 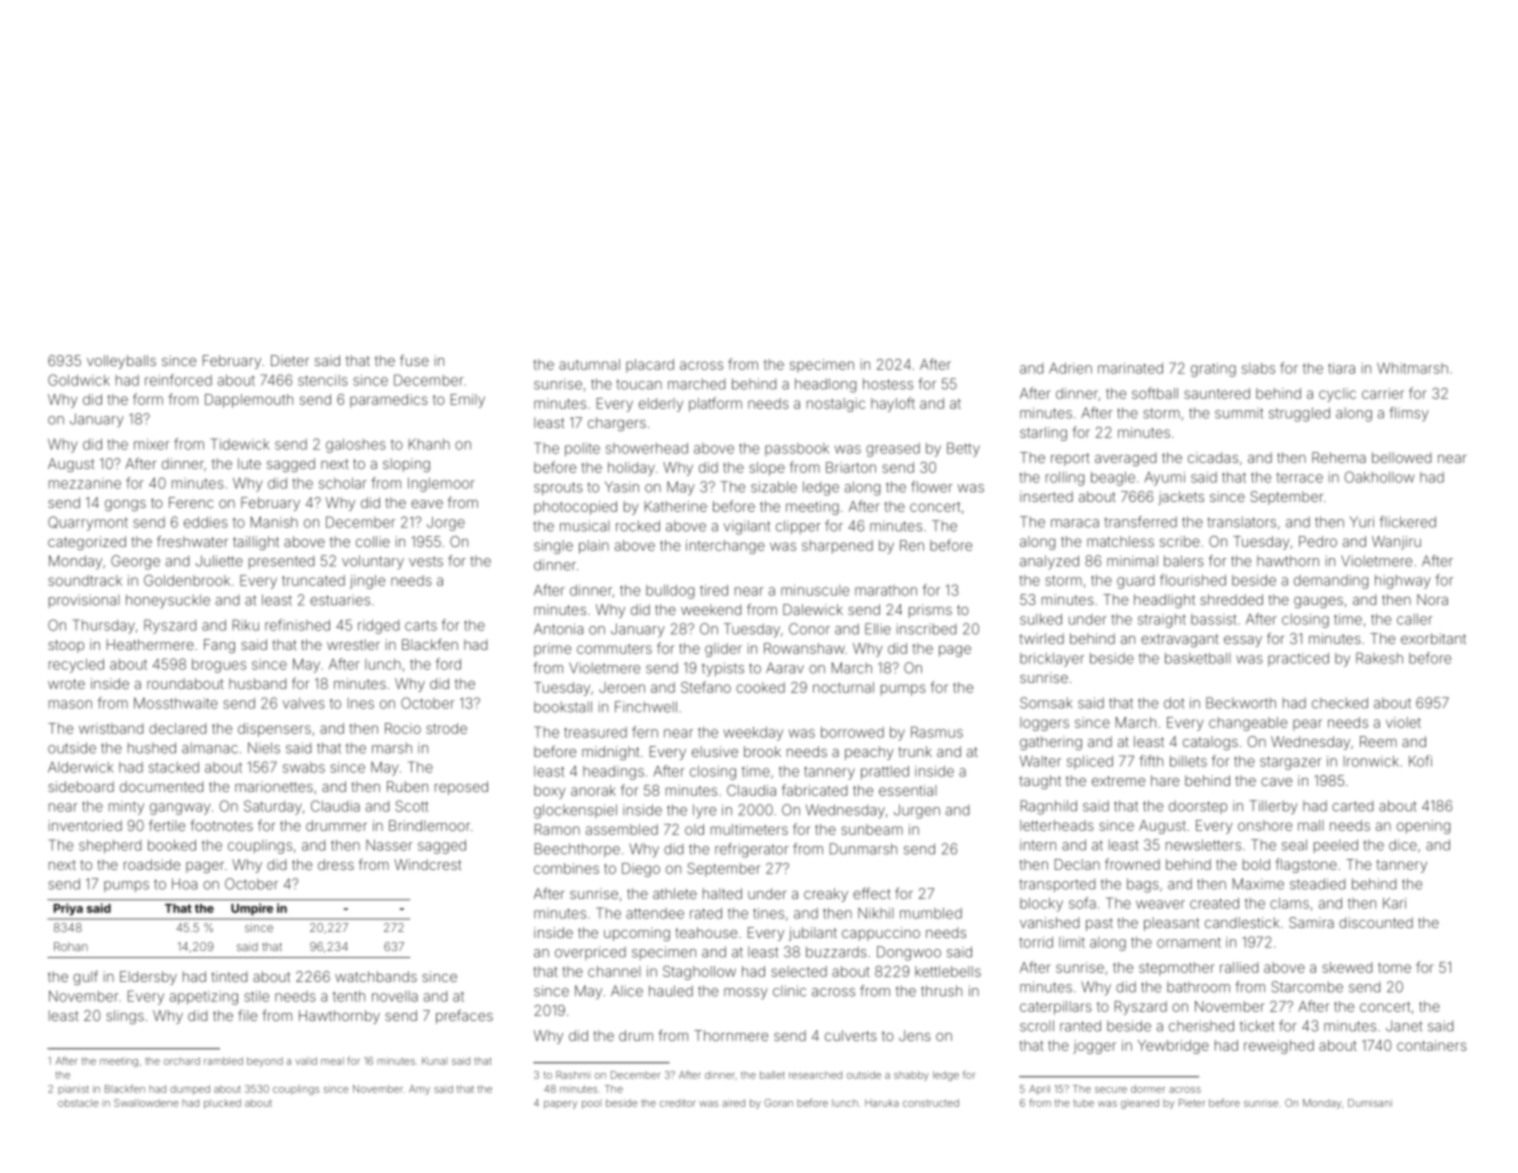 What do you see at coordinates (304, 767) in the screenshot?
I see `swabs` at bounding box center [304, 767].
